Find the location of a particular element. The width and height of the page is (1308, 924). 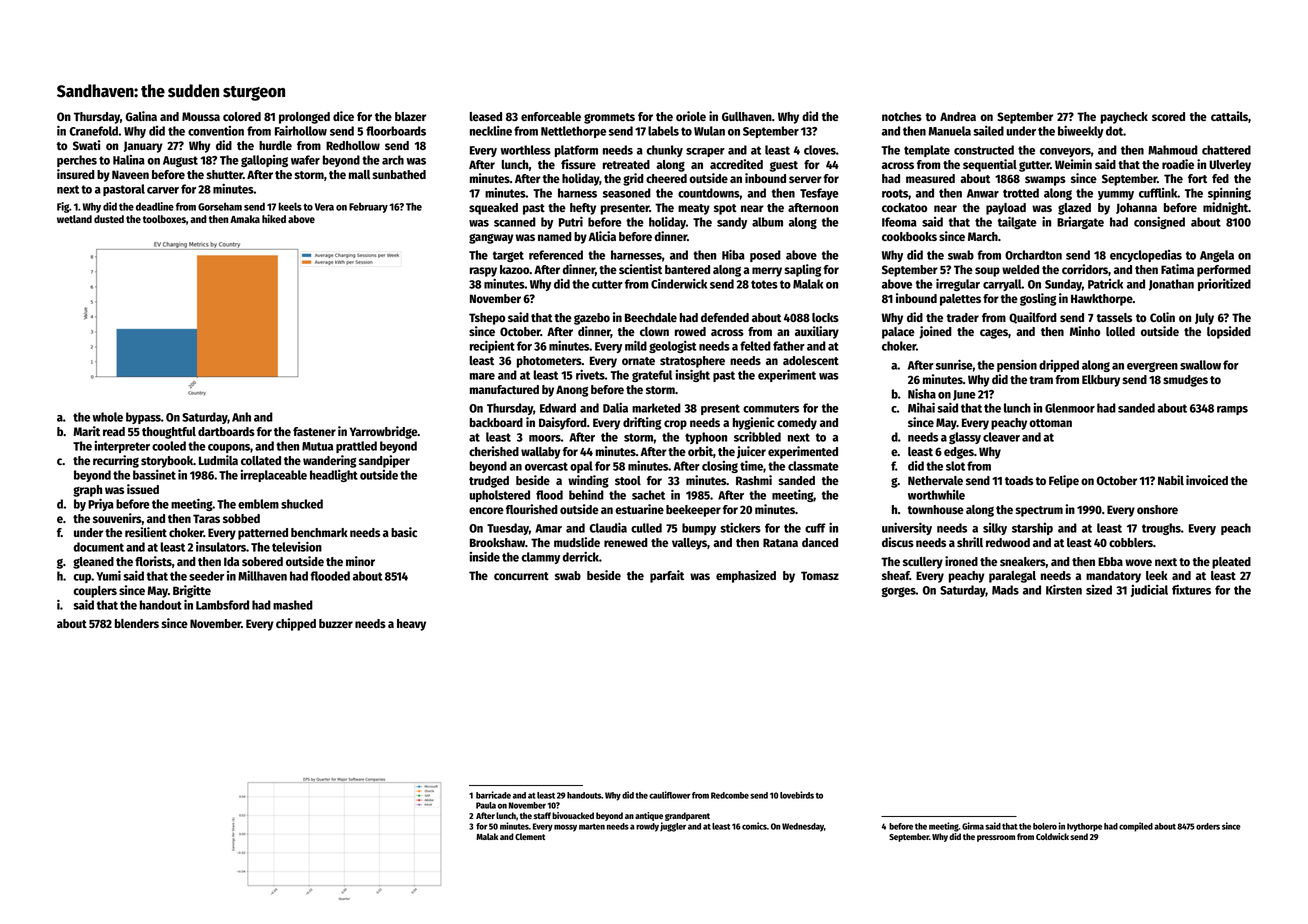

dice is located at coordinates (343, 116).
